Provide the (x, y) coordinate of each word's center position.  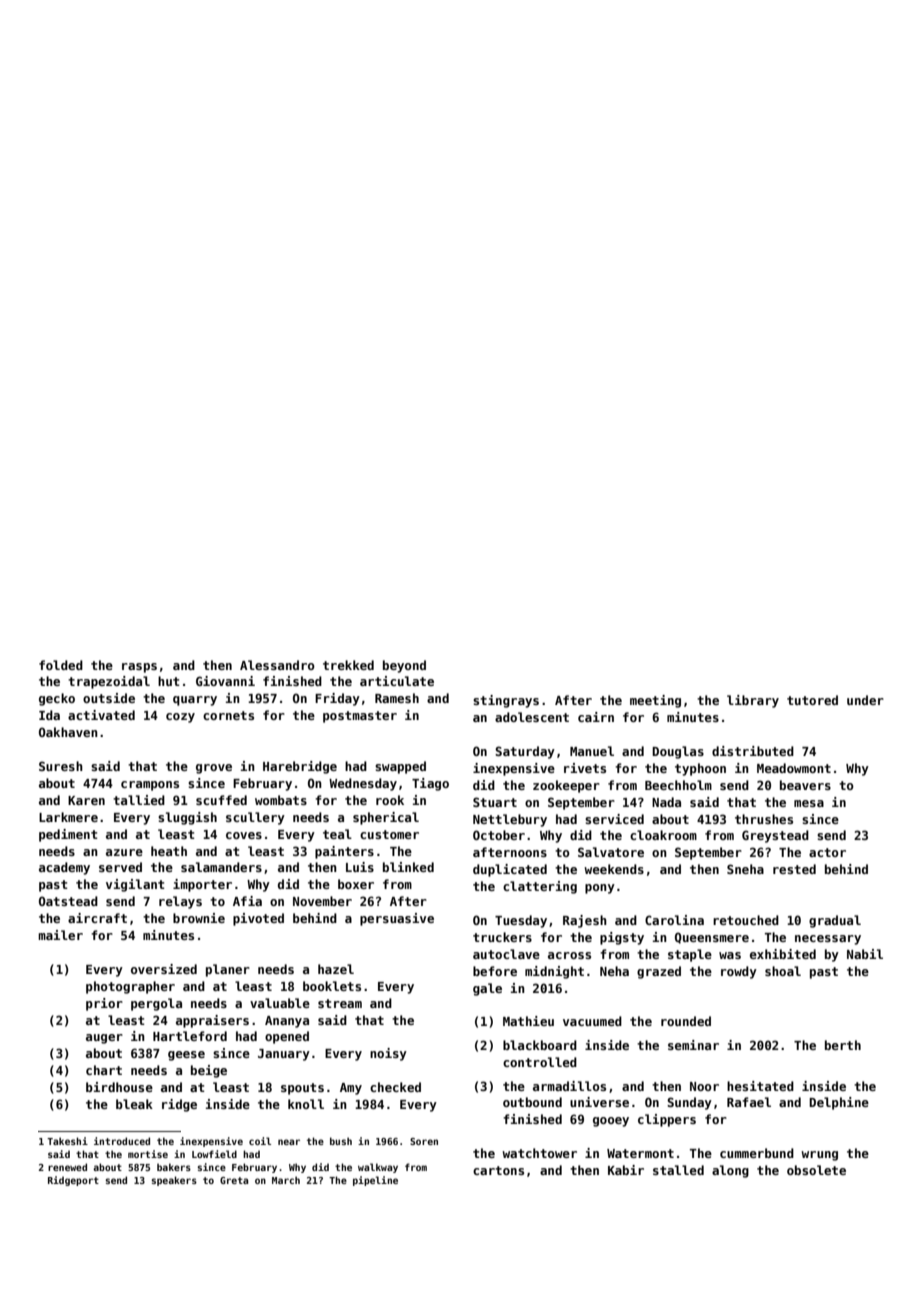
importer (202, 885)
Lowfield (214, 1154)
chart (104, 1070)
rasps (139, 668)
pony (600, 889)
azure (124, 852)
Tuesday (521, 921)
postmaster (360, 717)
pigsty (622, 938)
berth (843, 1045)
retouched (746, 920)
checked (395, 1087)
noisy (388, 1054)
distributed (753, 751)
